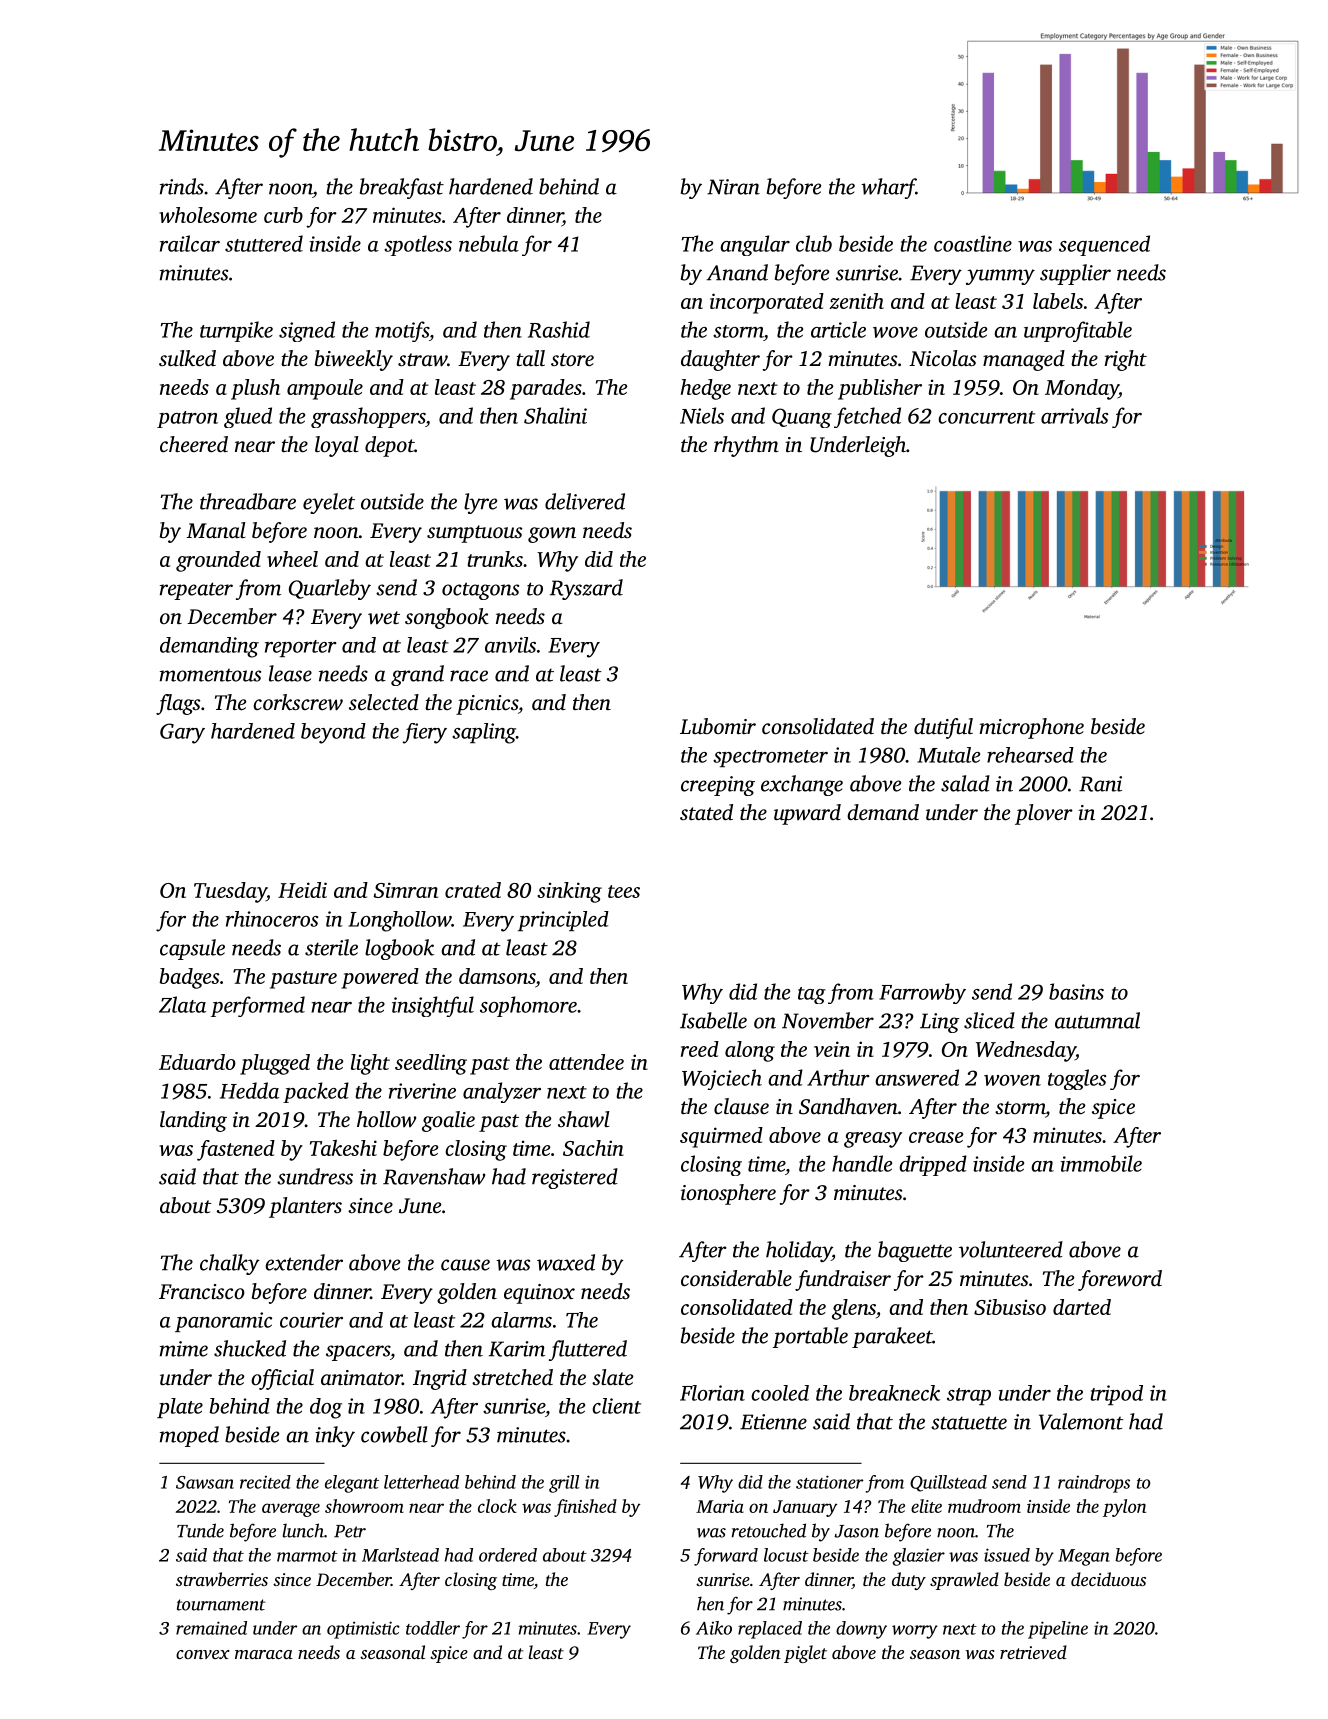  Describe the element at coordinates (258, 1006) in the document. I see `performed` at that location.
